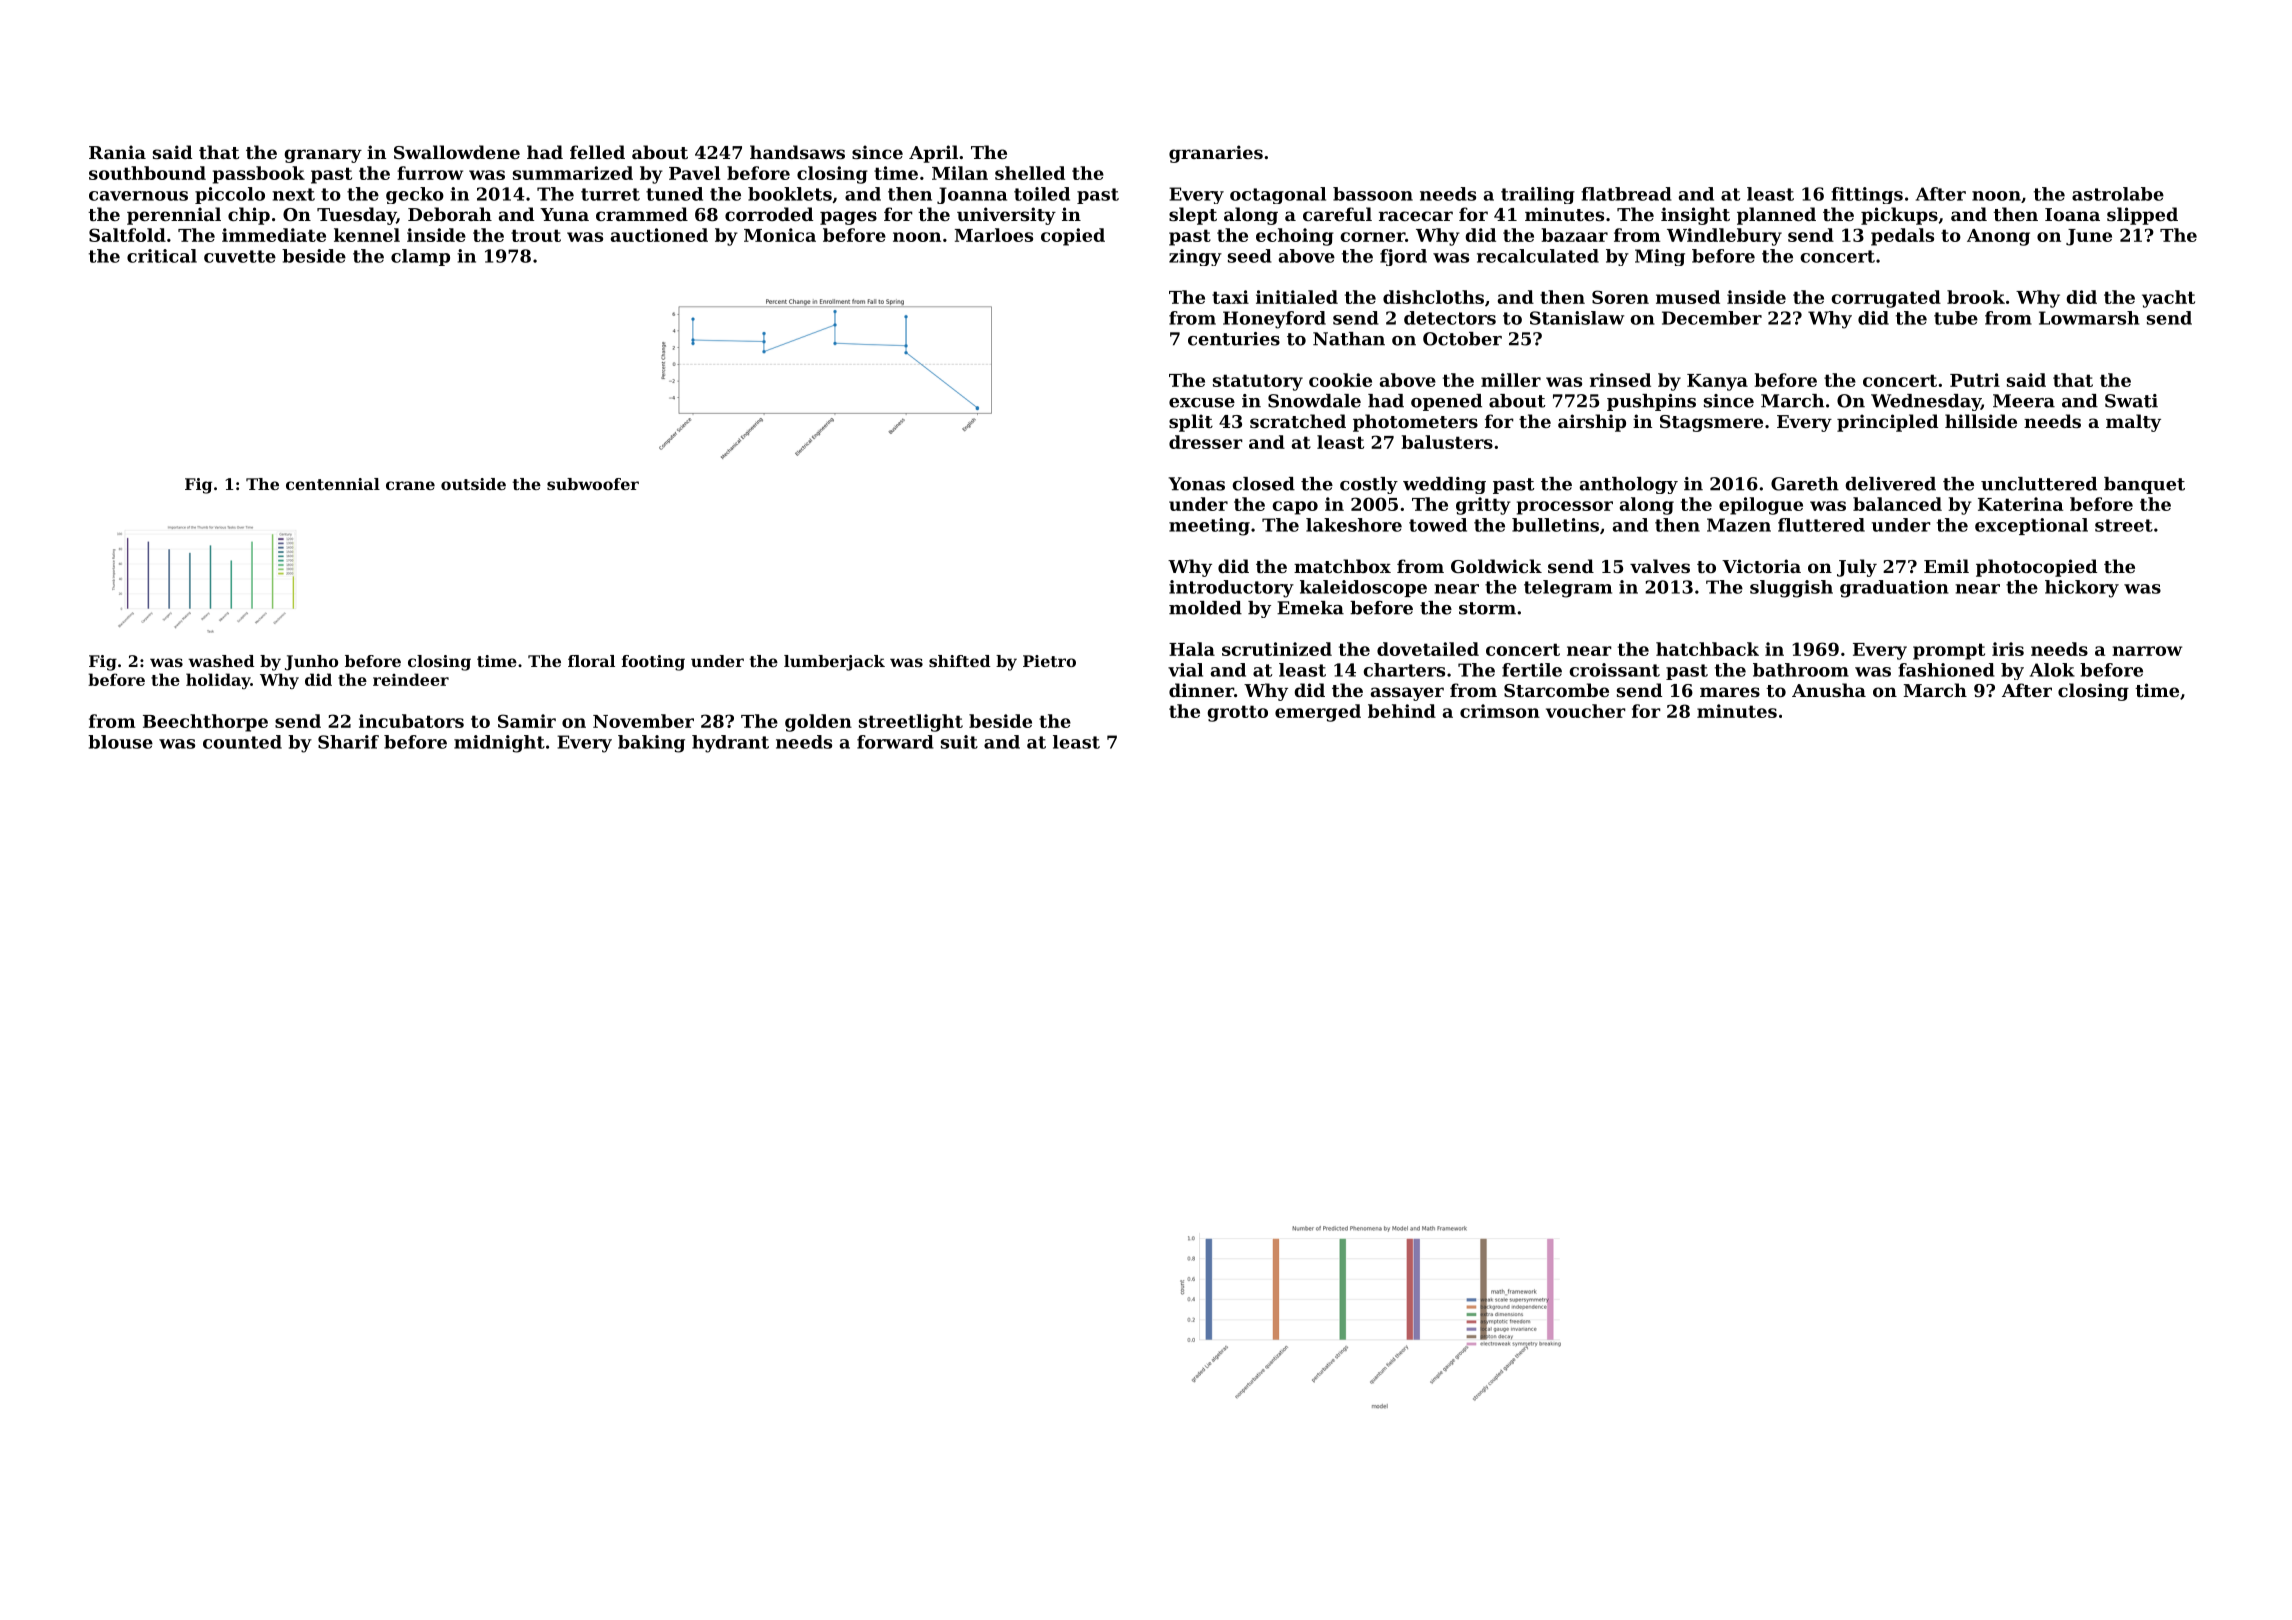 This screenshot has width=2292, height=1620. Describe the element at coordinates (1626, 194) in the screenshot. I see `flatbread` at that location.
